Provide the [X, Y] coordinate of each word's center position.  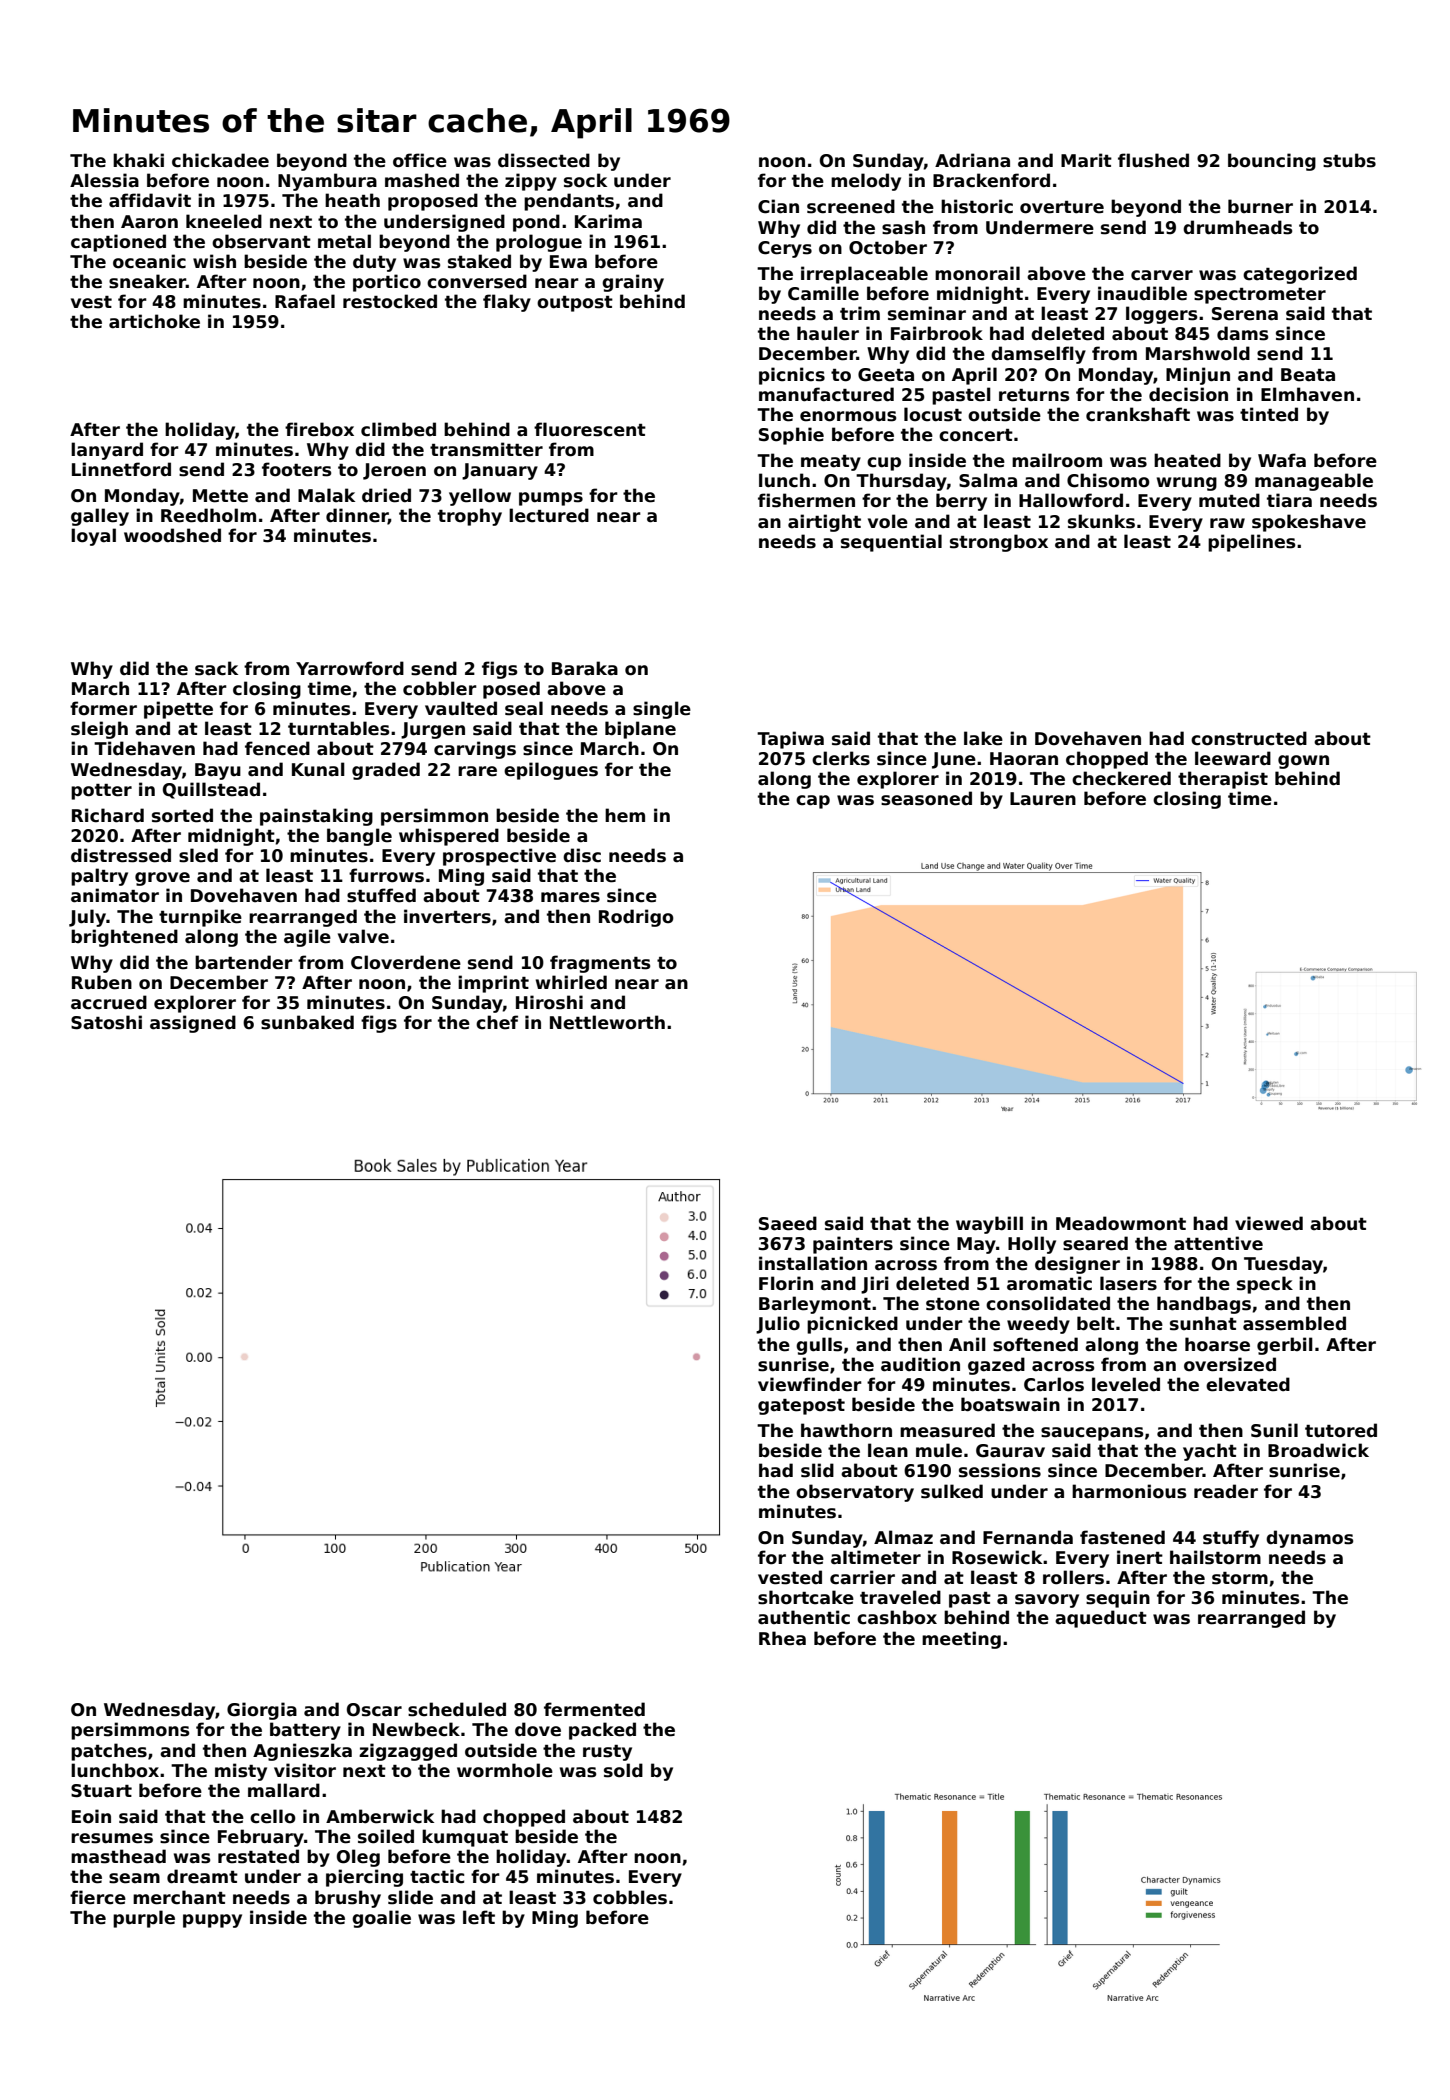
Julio [778, 1325]
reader [1226, 1491]
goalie [381, 1919]
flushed [1153, 160]
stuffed [381, 895]
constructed [1249, 738]
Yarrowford [350, 668]
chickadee [220, 160]
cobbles [630, 1897]
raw [1227, 523]
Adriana [972, 160]
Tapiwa [790, 740]
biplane [640, 730]
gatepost [801, 1407]
